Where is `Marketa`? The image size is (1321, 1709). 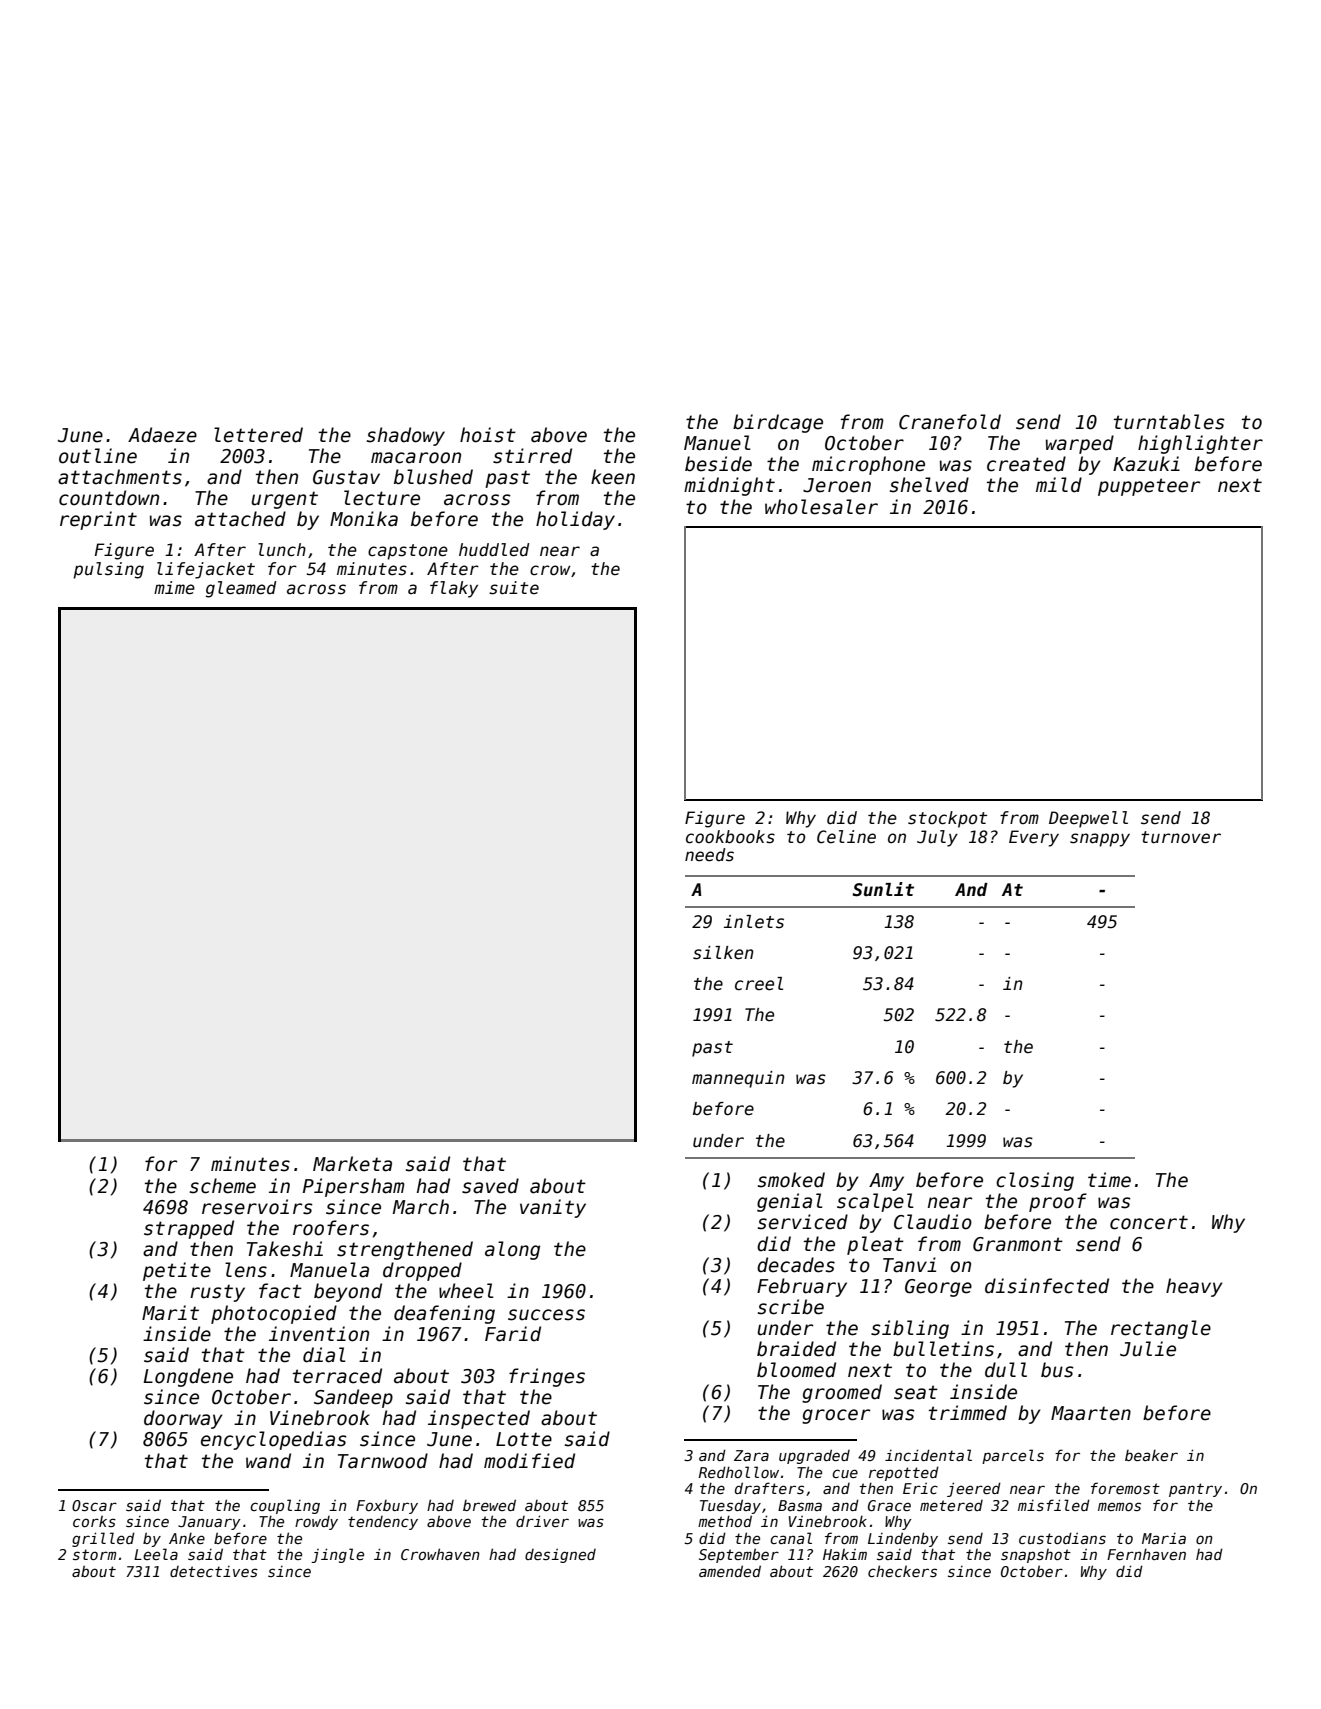 Marketa is located at coordinates (352, 1164).
